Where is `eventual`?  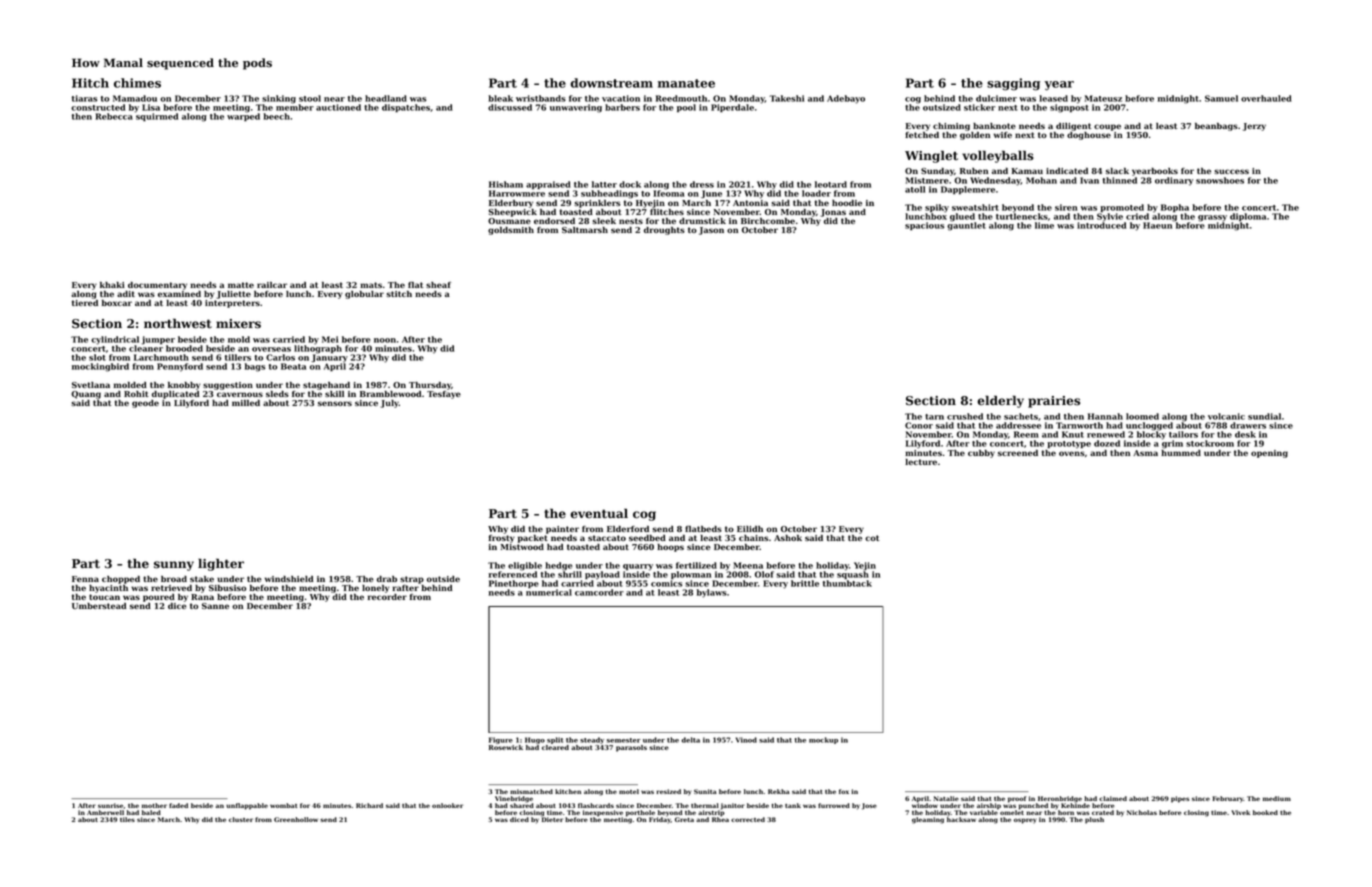 eventual is located at coordinates (599, 513).
